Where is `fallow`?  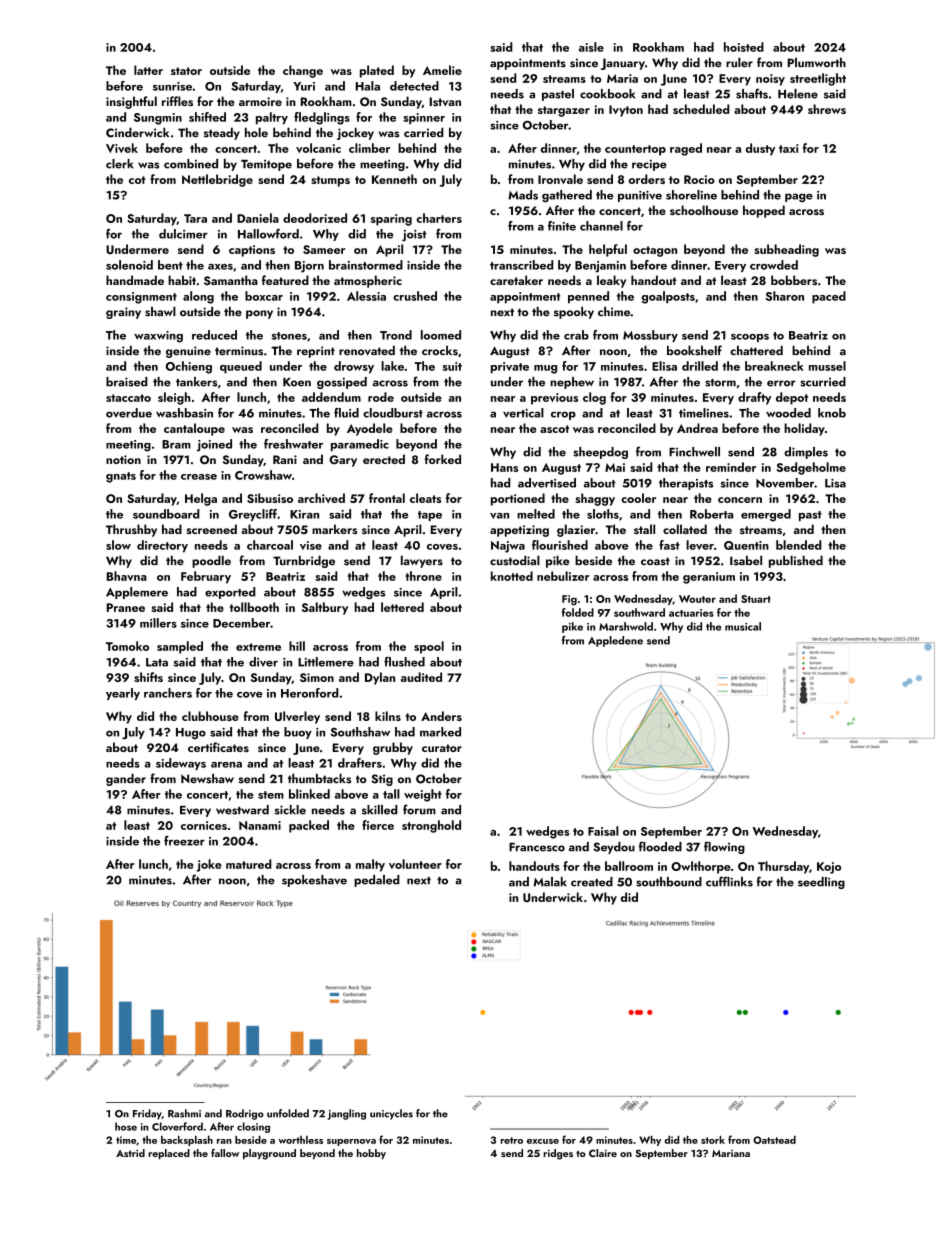
fallow is located at coordinates (225, 1153).
